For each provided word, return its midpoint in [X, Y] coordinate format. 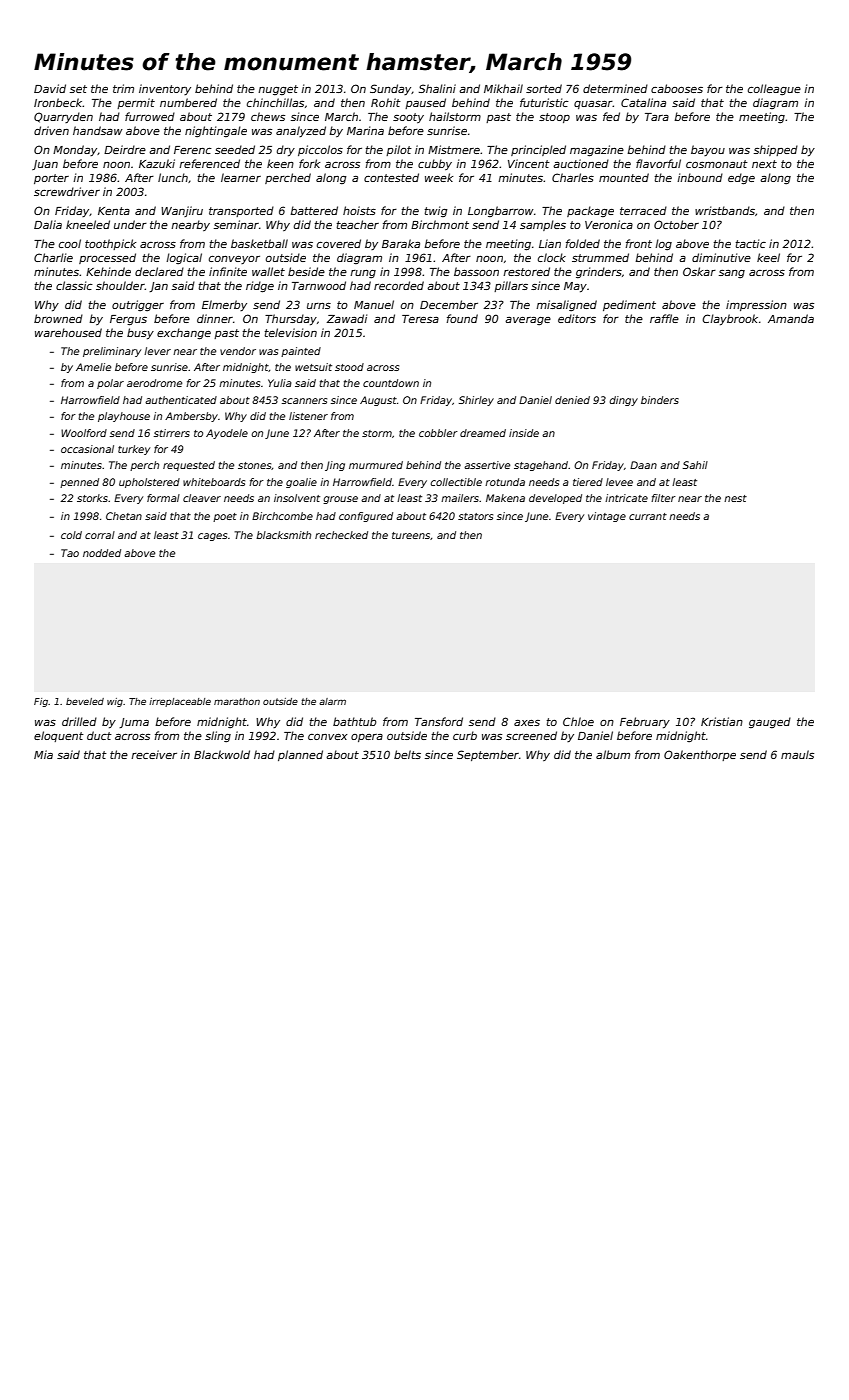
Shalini [437, 88]
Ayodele [227, 434]
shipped [776, 150]
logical [184, 258]
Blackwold [222, 754]
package [590, 211]
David [50, 88]
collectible [456, 482]
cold [71, 535]
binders [660, 400]
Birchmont [440, 224]
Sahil [695, 465]
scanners [304, 401]
